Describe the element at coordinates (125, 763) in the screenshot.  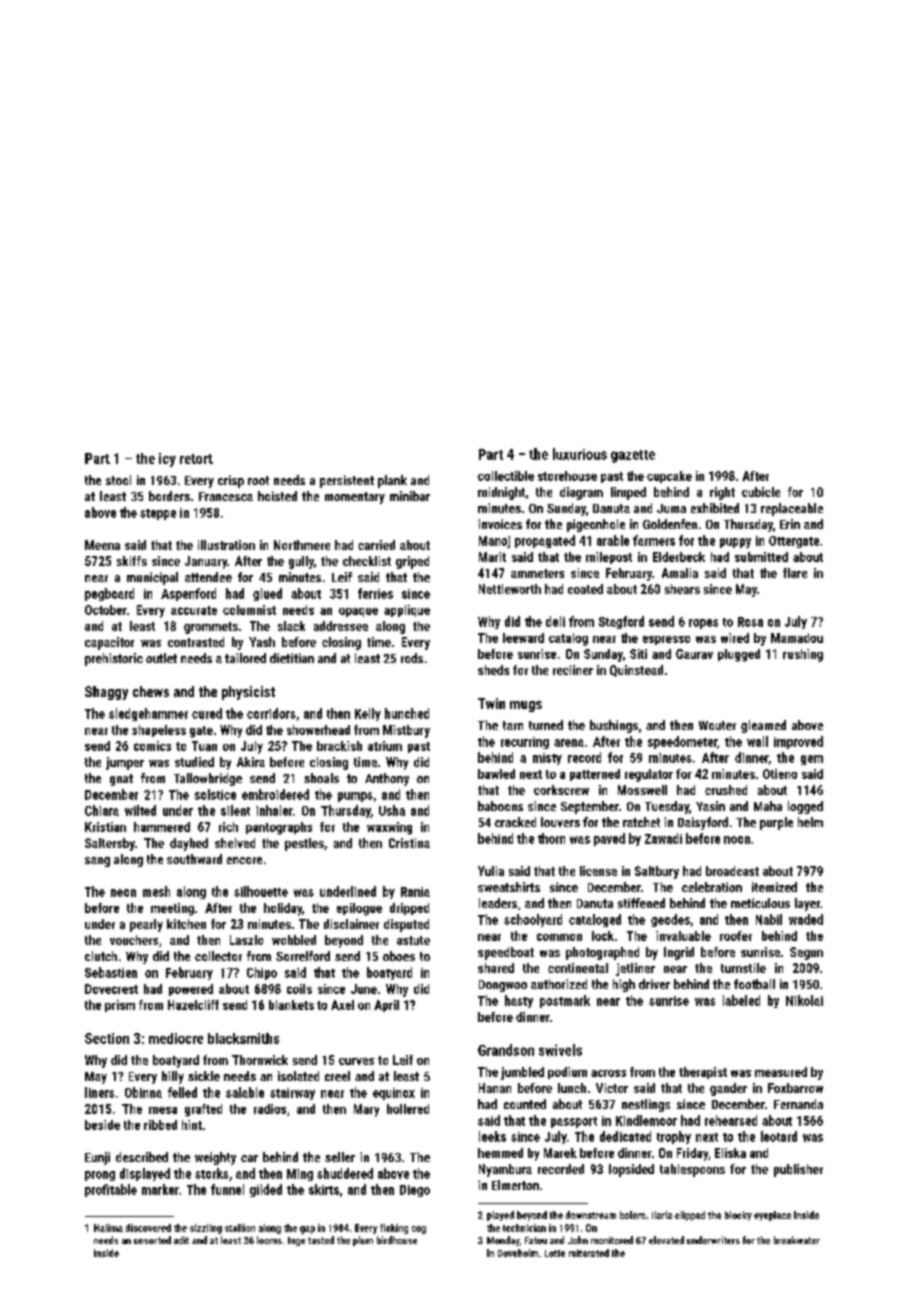
I see `jumper` at that location.
